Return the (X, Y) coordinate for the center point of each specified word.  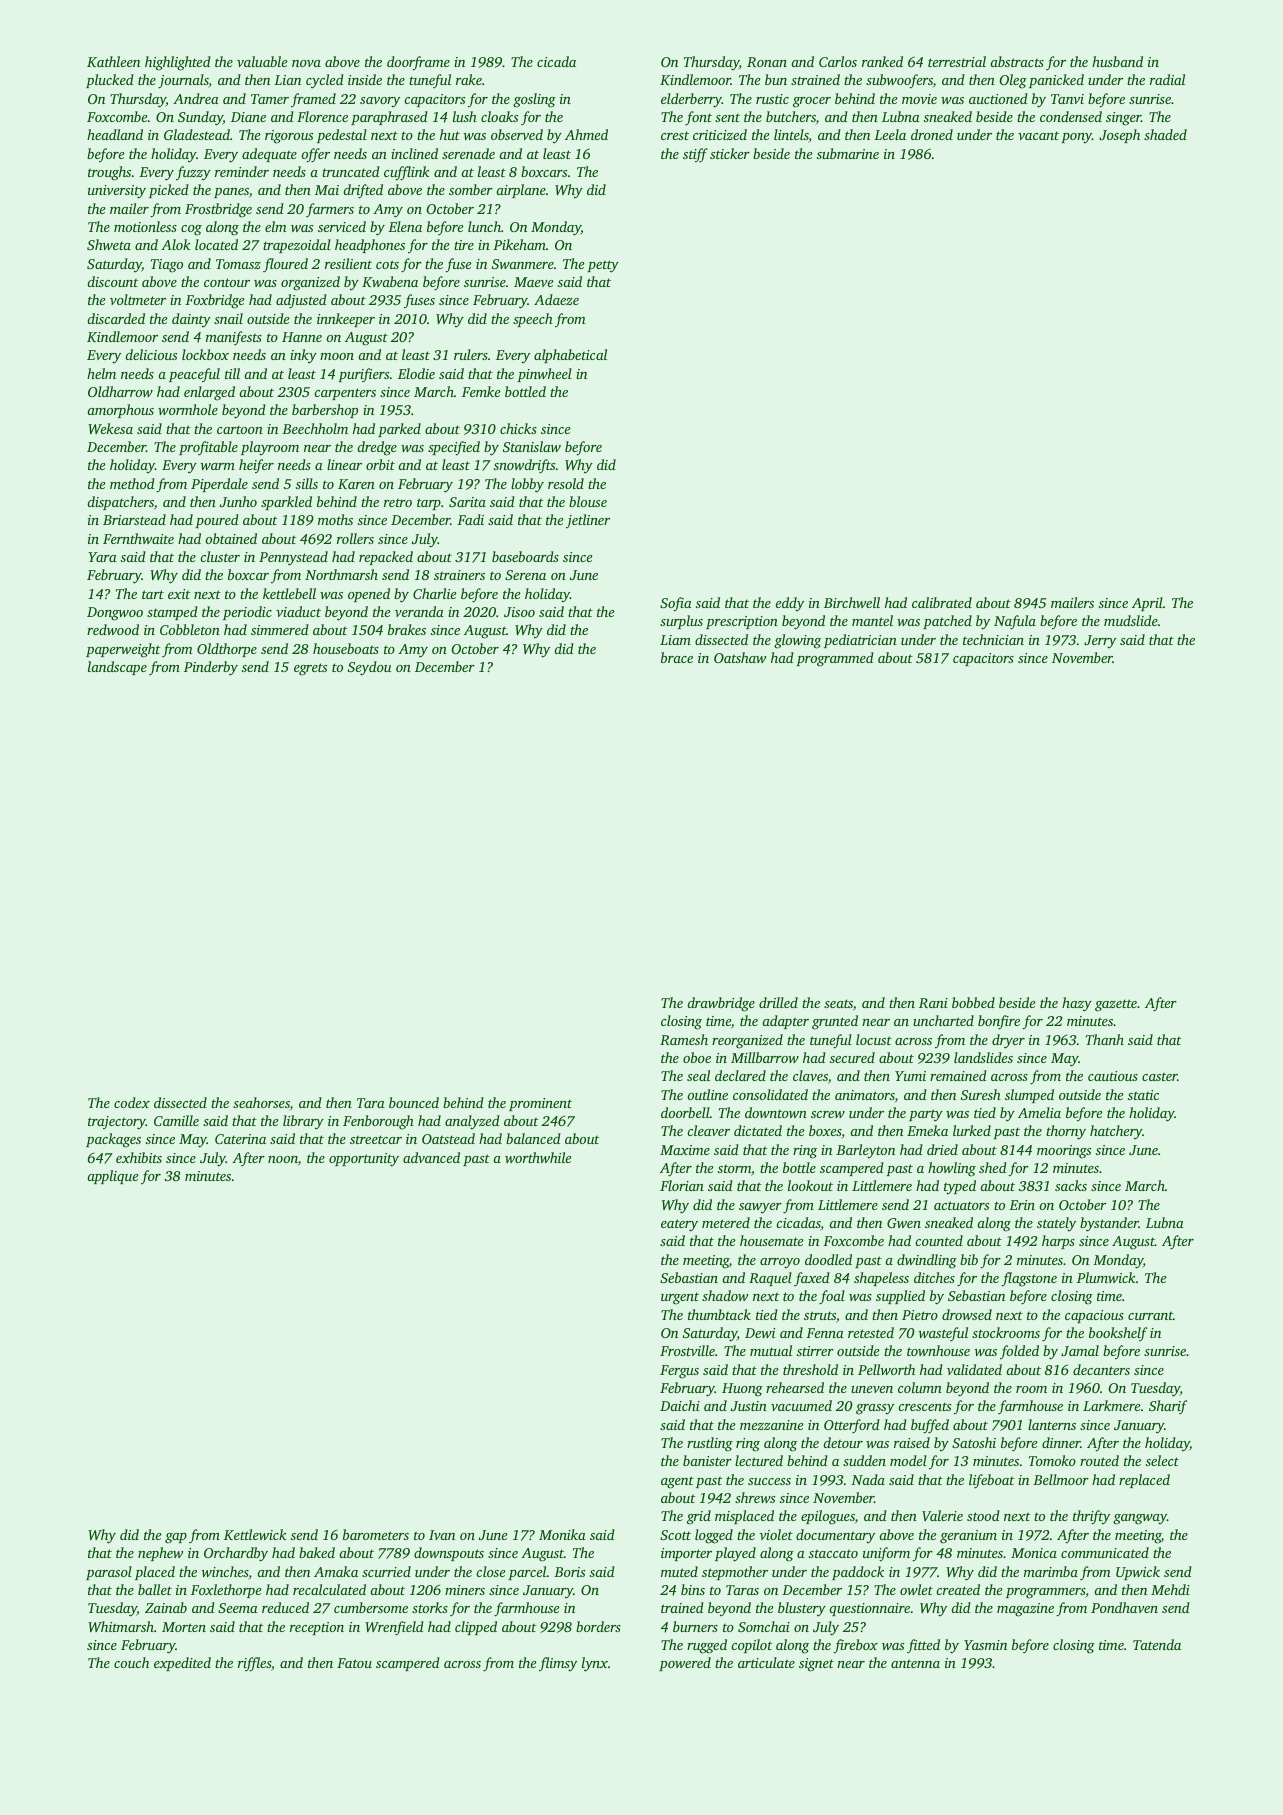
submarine (848, 153)
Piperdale (219, 485)
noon (283, 1159)
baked (317, 1552)
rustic (772, 99)
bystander (1109, 1224)
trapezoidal (297, 246)
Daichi (680, 1405)
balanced (533, 1138)
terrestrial (957, 61)
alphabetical (570, 356)
